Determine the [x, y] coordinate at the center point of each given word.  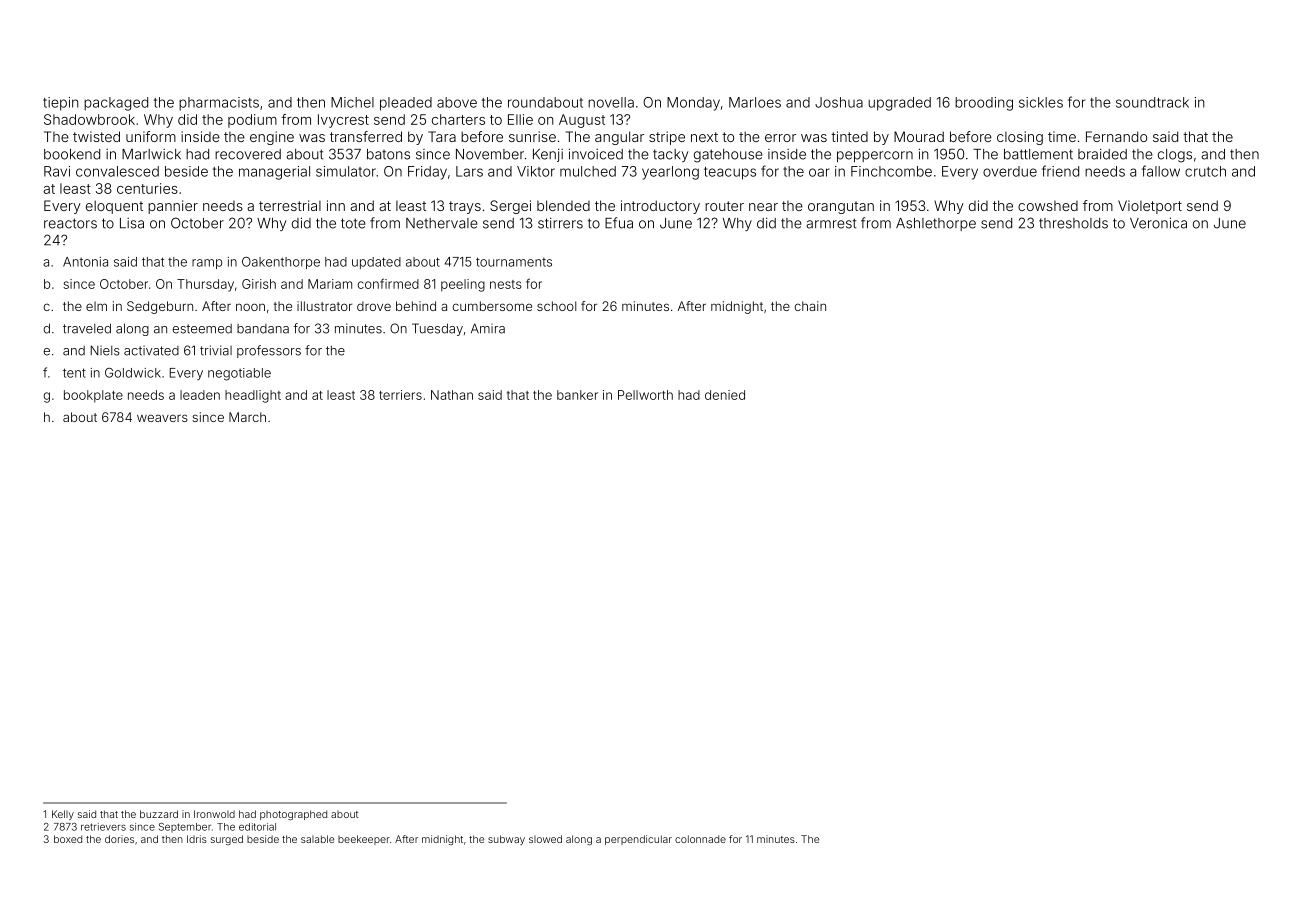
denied [725, 395]
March [247, 417]
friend [1060, 171]
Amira [488, 328]
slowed [545, 839]
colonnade [700, 839]
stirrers [560, 223]
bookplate [93, 396]
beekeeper [364, 840]
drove [374, 306]
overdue [1010, 171]
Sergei [510, 207]
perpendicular [638, 840]
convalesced [117, 171]
